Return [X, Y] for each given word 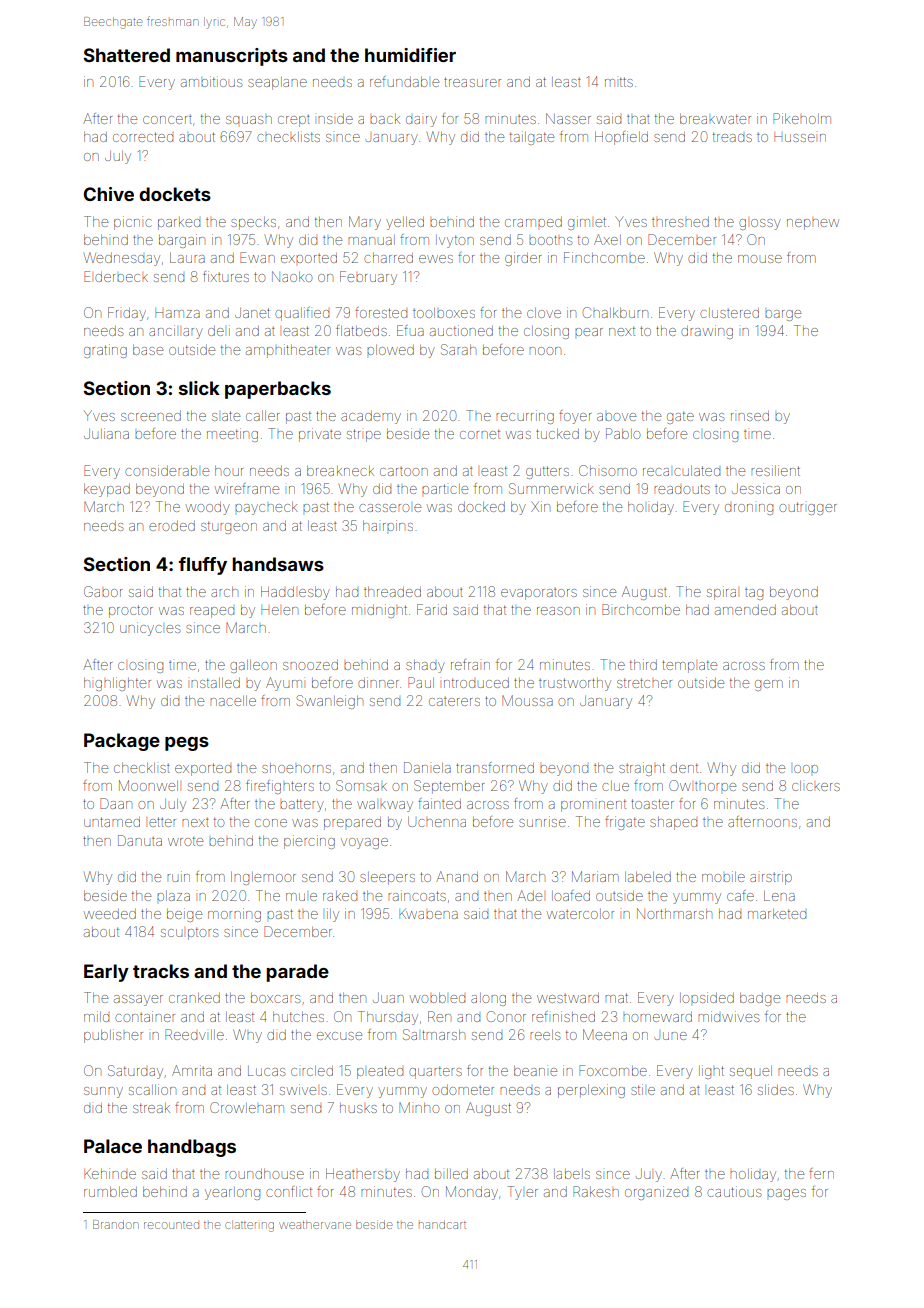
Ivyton [456, 241]
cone [271, 823]
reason [558, 611]
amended [745, 610]
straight [642, 769]
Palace [113, 1146]
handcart [442, 1224]
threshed [680, 222]
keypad [107, 490]
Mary [365, 223]
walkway [385, 806]
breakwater [715, 119]
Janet [252, 313]
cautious [734, 1191]
